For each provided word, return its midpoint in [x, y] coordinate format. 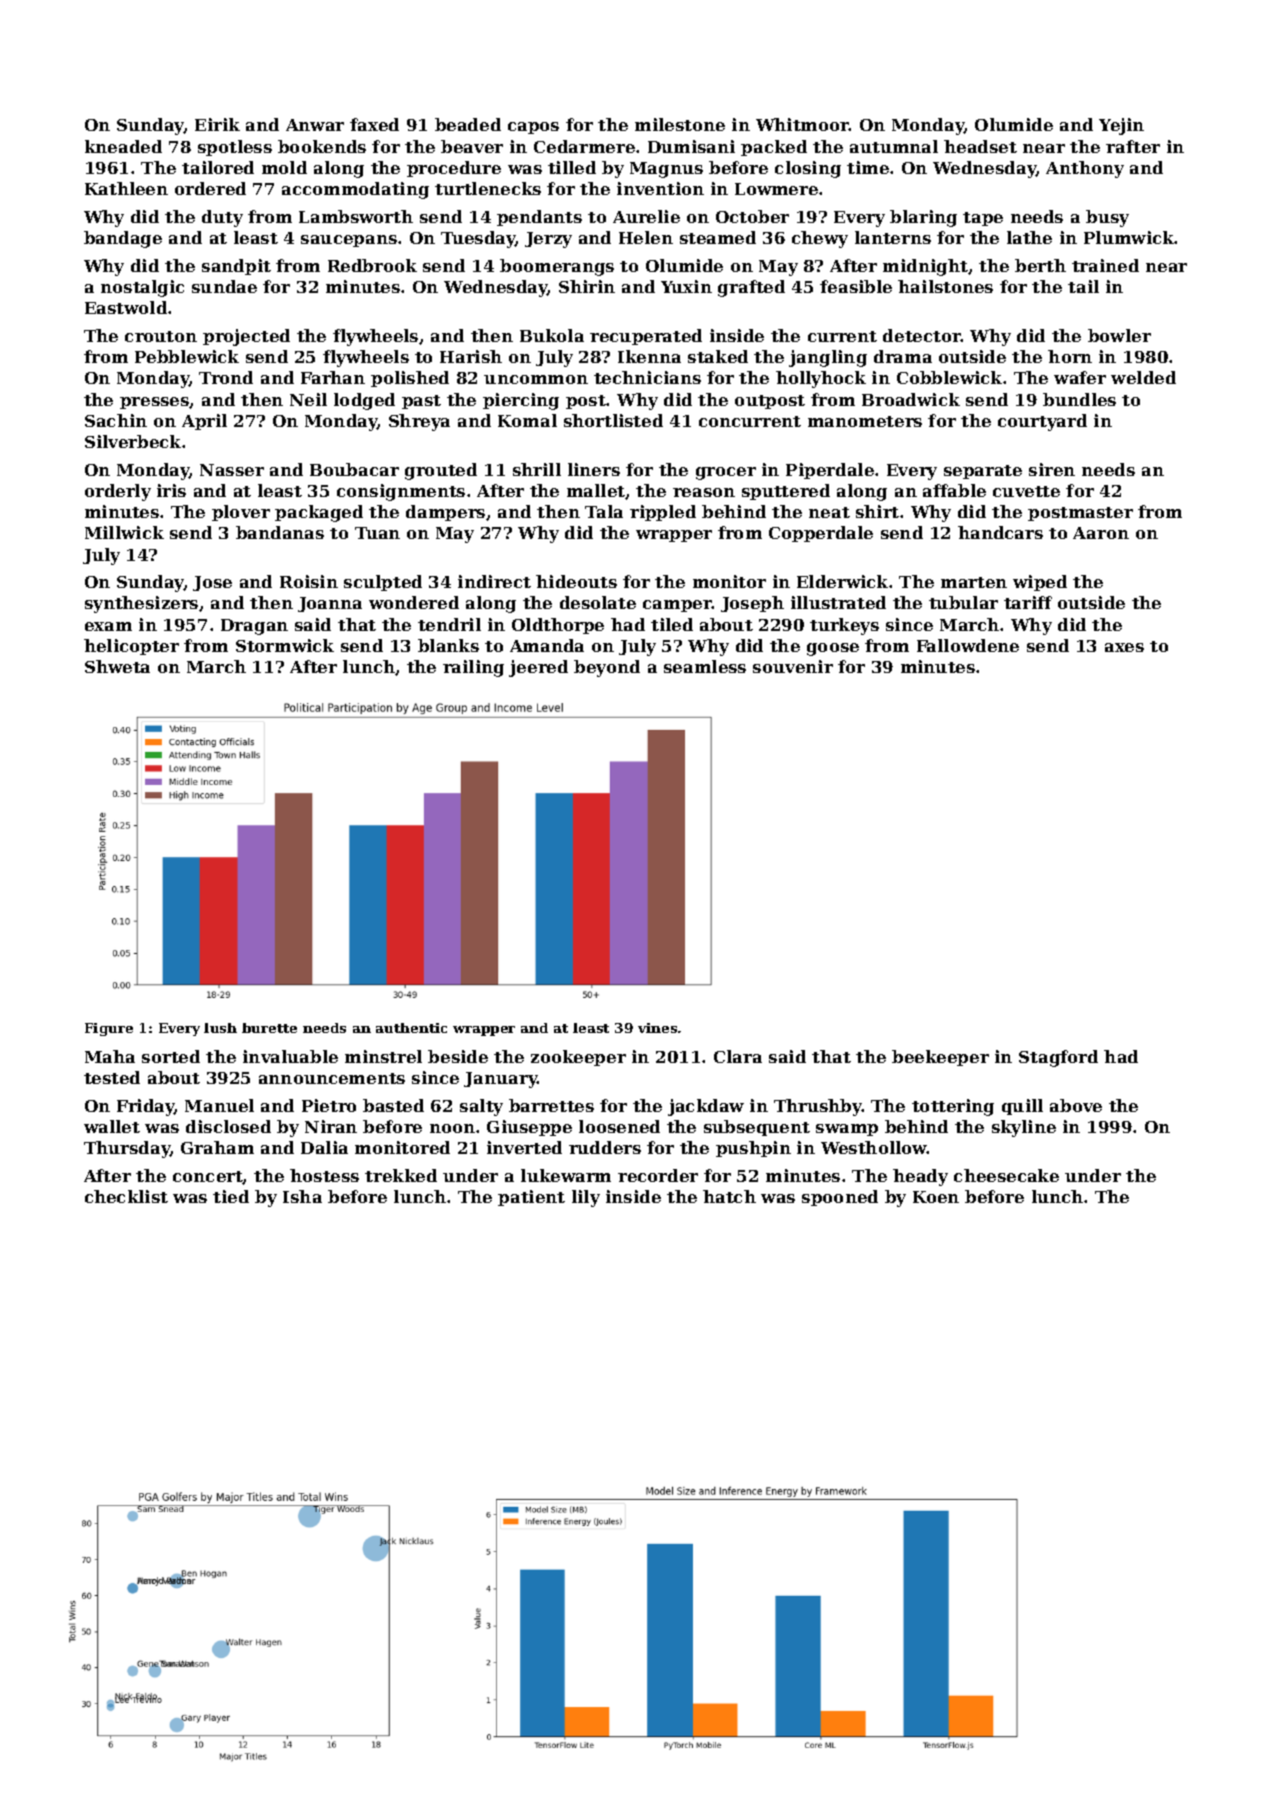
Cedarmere [584, 146]
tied [231, 1196]
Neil [308, 399]
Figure [109, 1029]
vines [657, 1028]
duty [222, 218]
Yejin [1121, 126]
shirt [877, 511]
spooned [840, 1198]
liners [594, 469]
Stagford [1058, 1058]
